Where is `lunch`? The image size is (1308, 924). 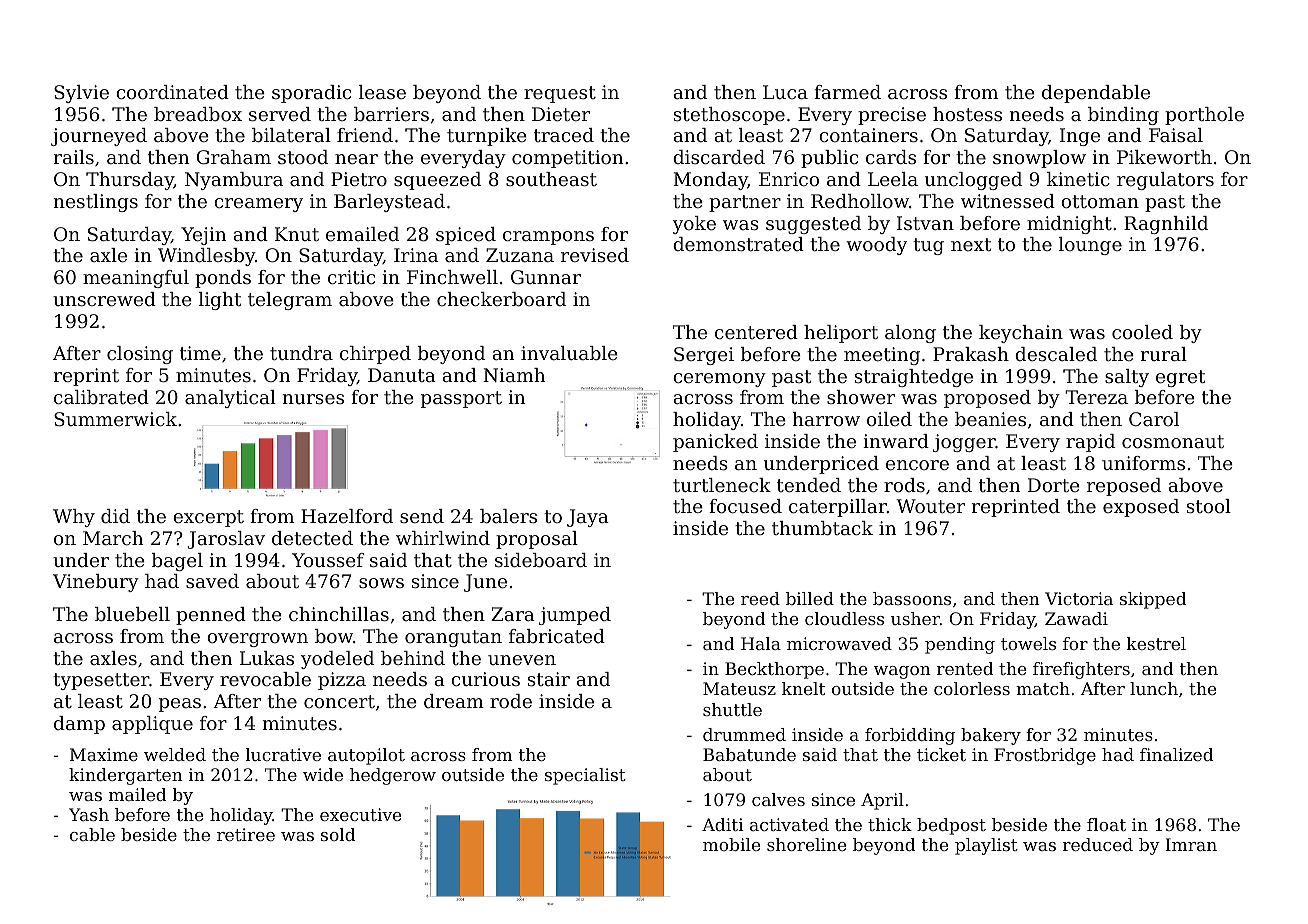
lunch is located at coordinates (1154, 688).
